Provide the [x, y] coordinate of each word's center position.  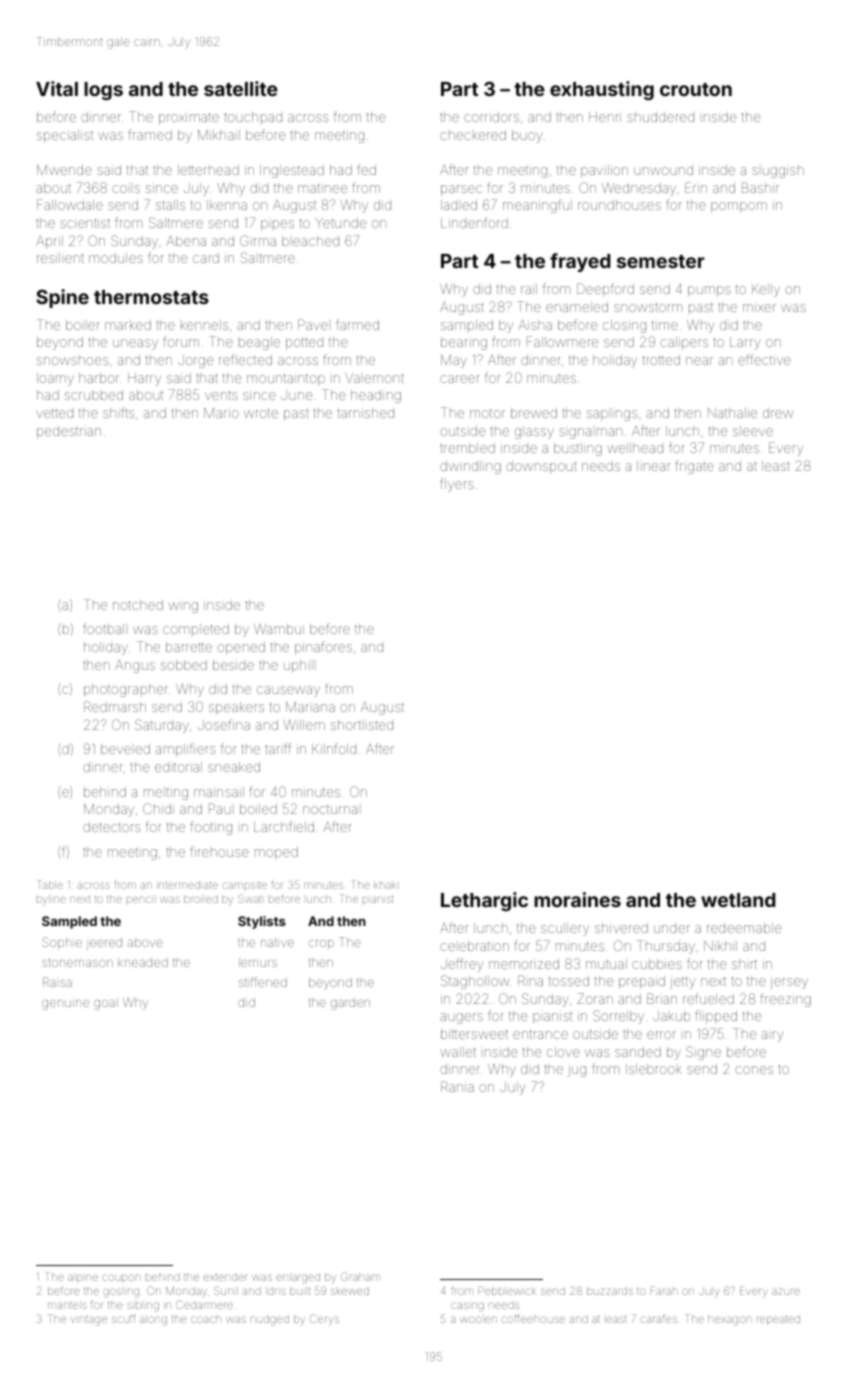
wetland [738, 900]
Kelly [766, 290]
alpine [83, 1278]
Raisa [57, 982]
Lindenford [474, 222]
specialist [65, 136]
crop [321, 944]
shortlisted [362, 725]
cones [754, 1070]
